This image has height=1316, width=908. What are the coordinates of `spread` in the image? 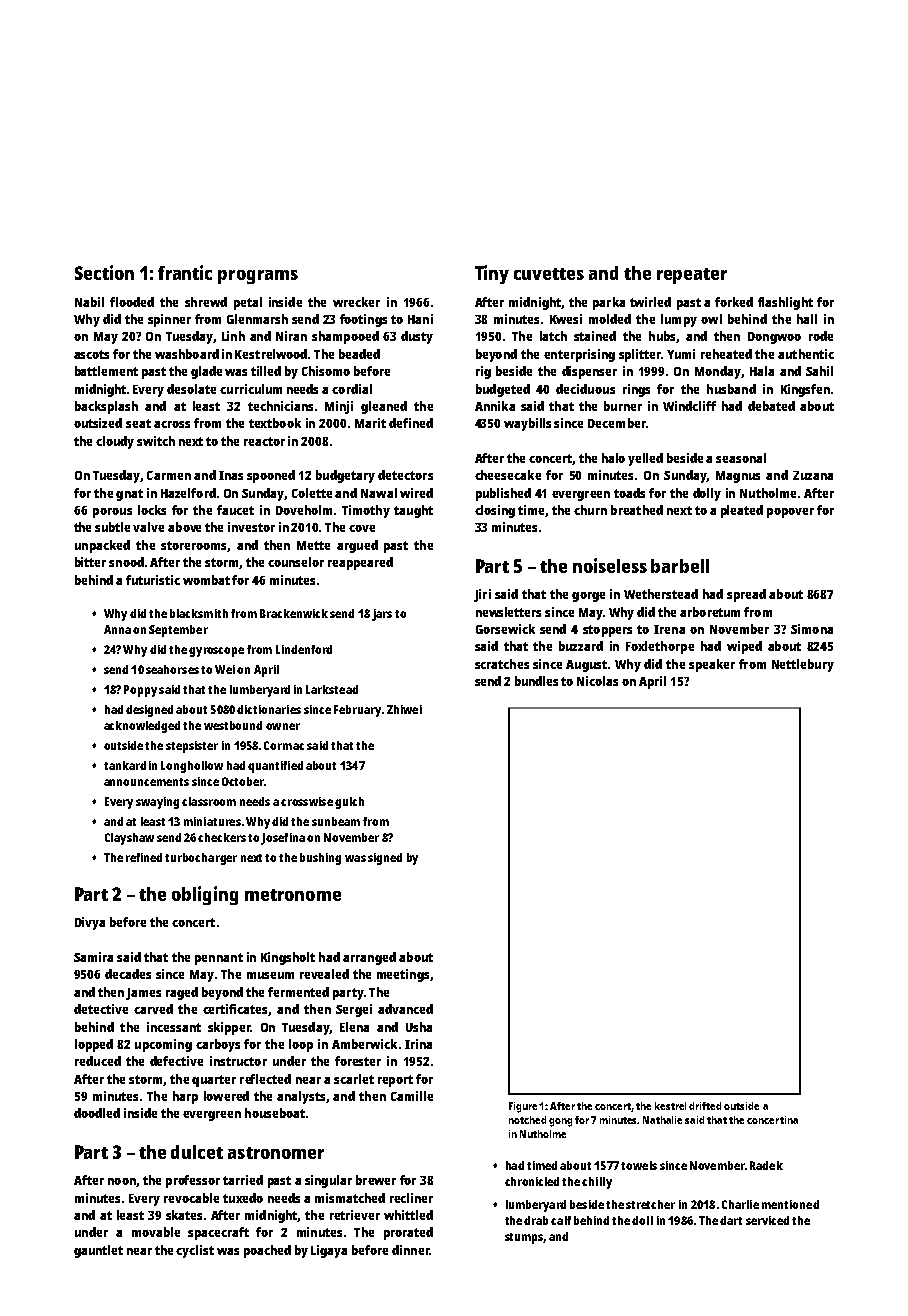 It's located at (746, 595).
